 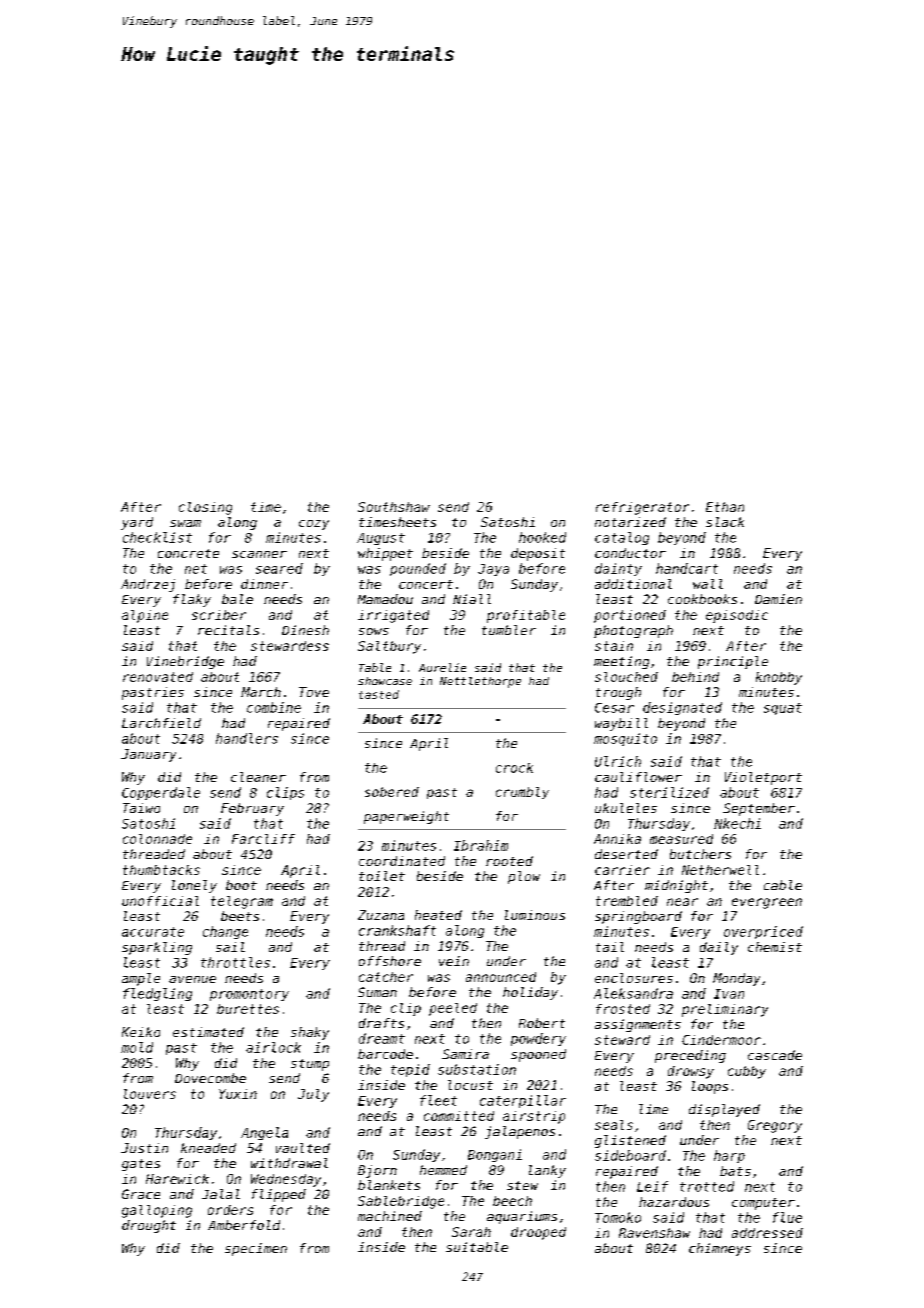 What do you see at coordinates (542, 537) in the screenshot?
I see `hooked` at bounding box center [542, 537].
